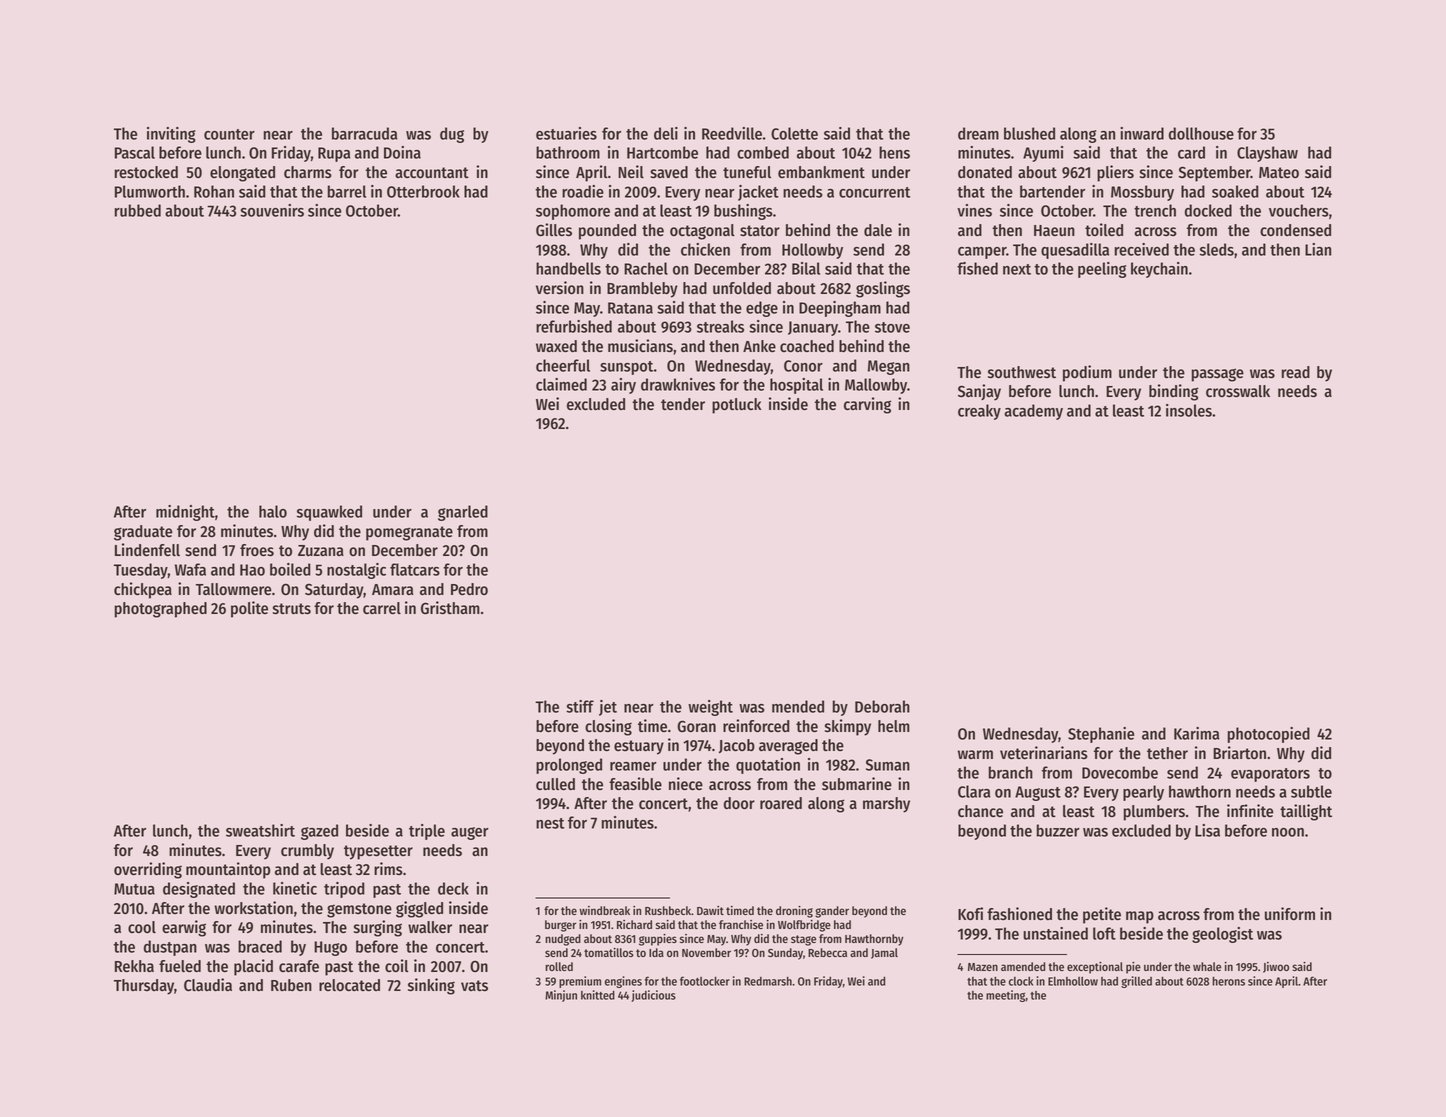 The image size is (1446, 1117). Describe the element at coordinates (1238, 391) in the page. I see `crosswalk` at that location.
